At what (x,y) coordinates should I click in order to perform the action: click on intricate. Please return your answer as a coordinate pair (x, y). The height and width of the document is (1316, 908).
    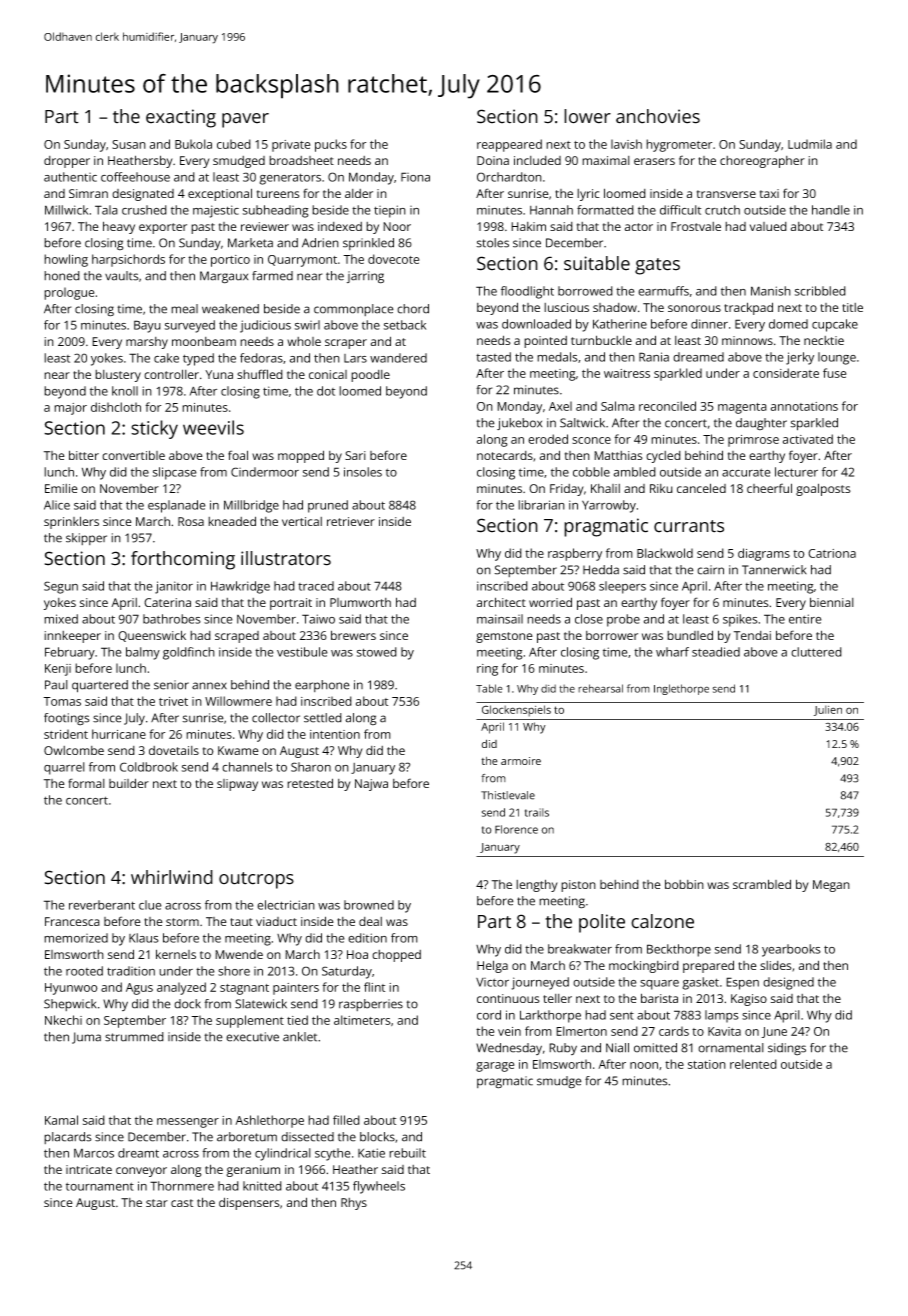
    Looking at the image, I should click on (89, 1169).
